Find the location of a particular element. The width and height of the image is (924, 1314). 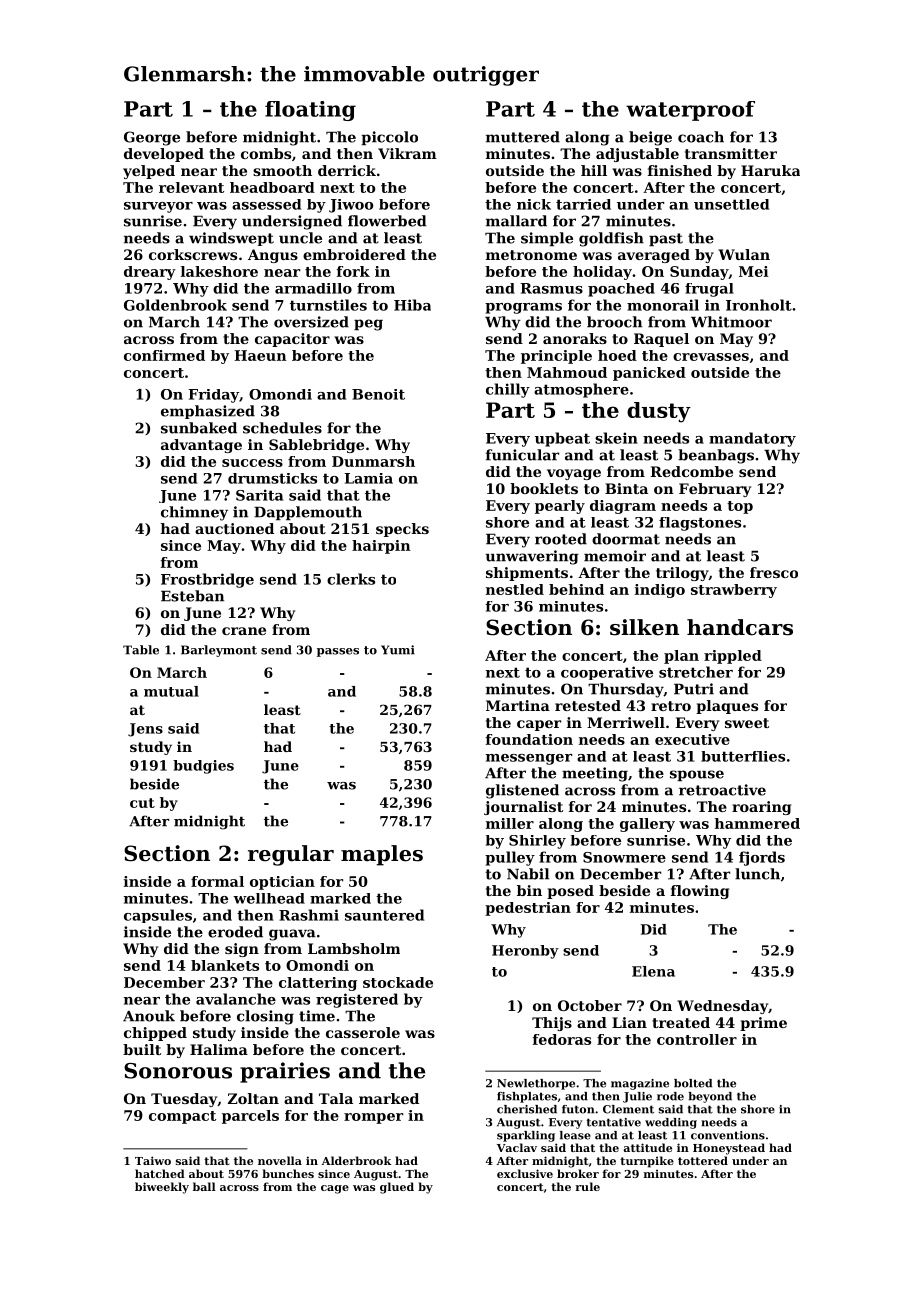

gallery is located at coordinates (647, 825).
